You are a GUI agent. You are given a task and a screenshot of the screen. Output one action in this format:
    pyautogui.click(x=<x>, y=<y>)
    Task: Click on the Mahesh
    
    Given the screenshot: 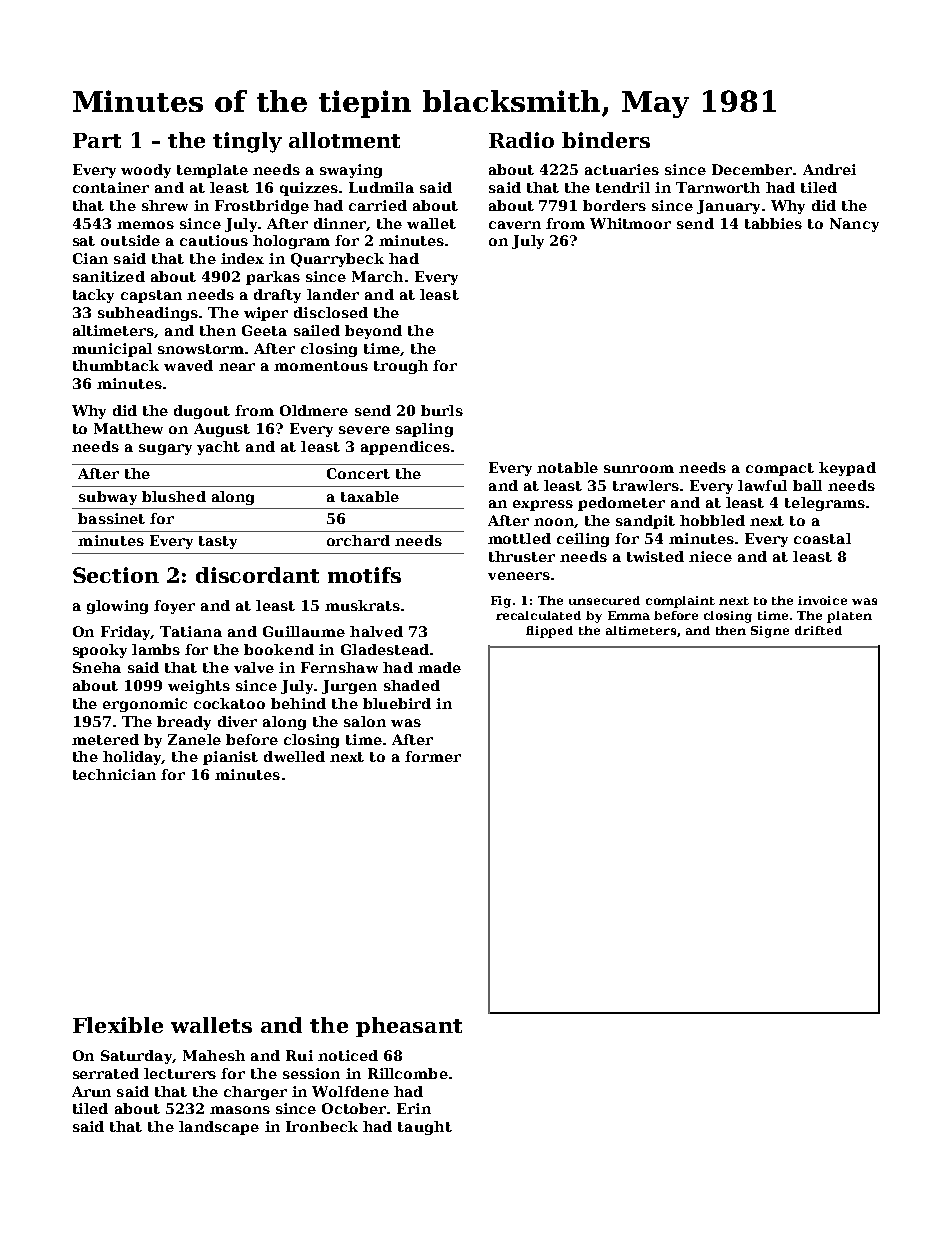 What is the action you would take?
    pyautogui.click(x=214, y=1055)
